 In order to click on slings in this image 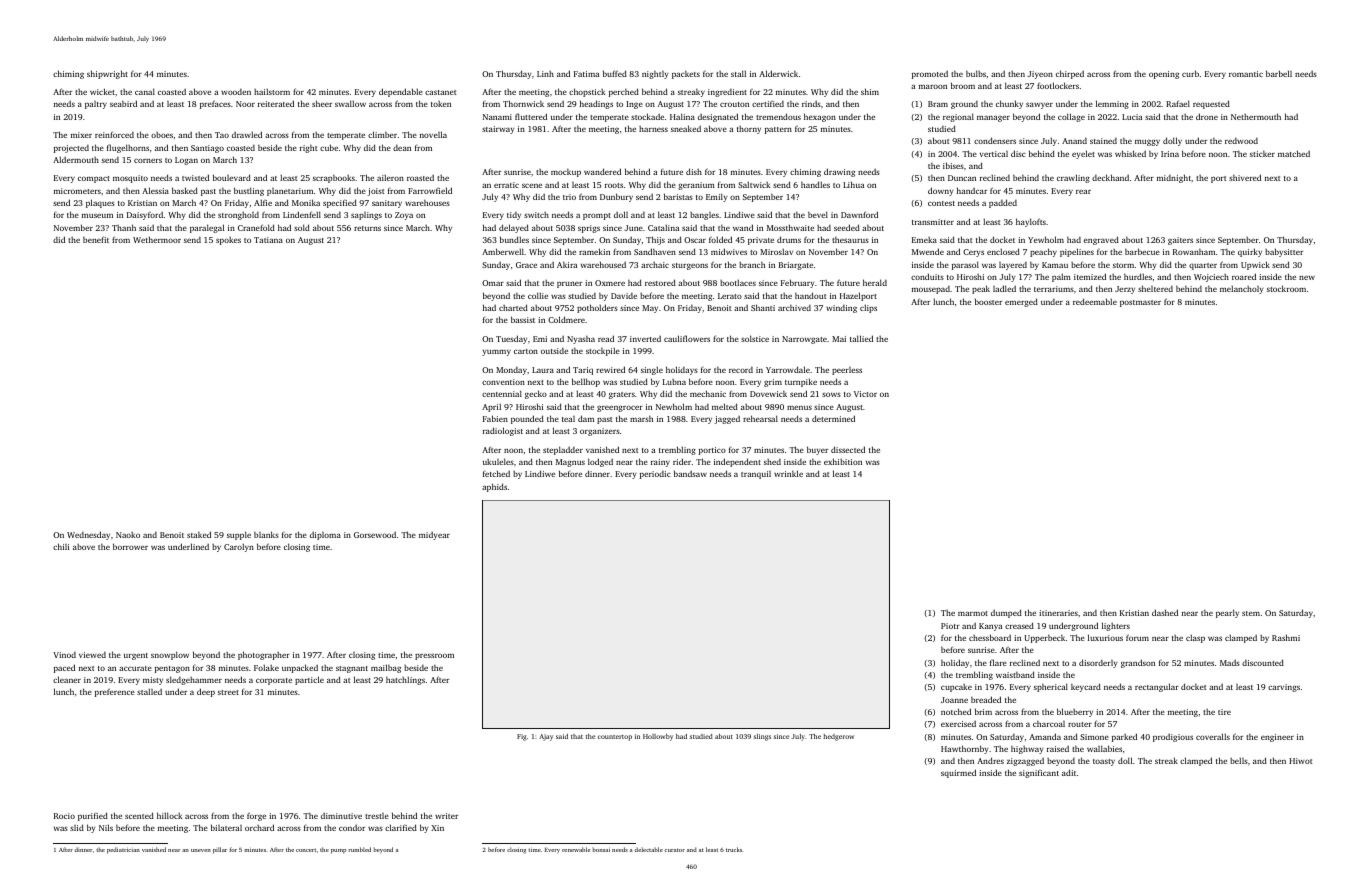, I will do `click(762, 737)`.
